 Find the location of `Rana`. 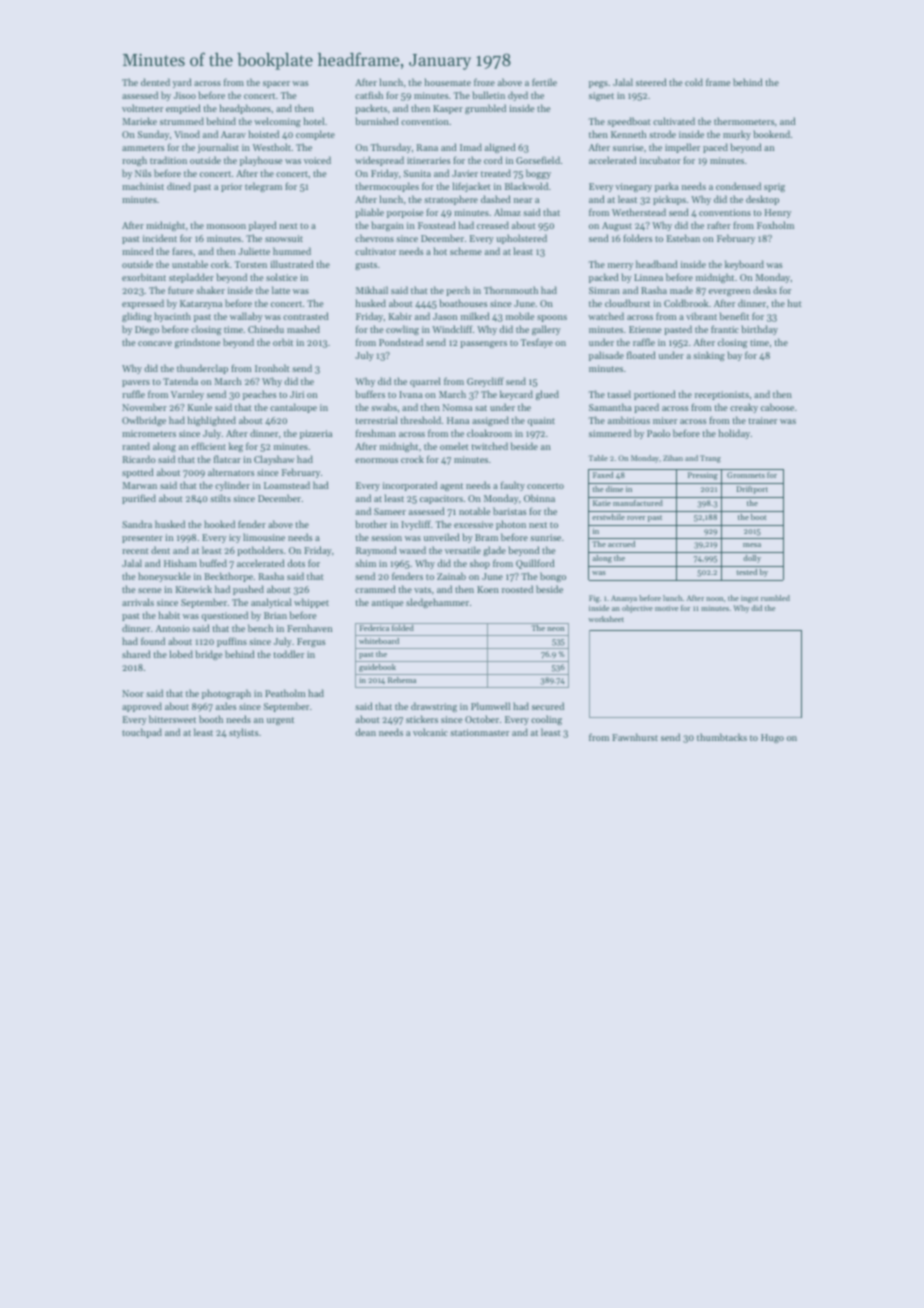

Rana is located at coordinates (427, 147).
